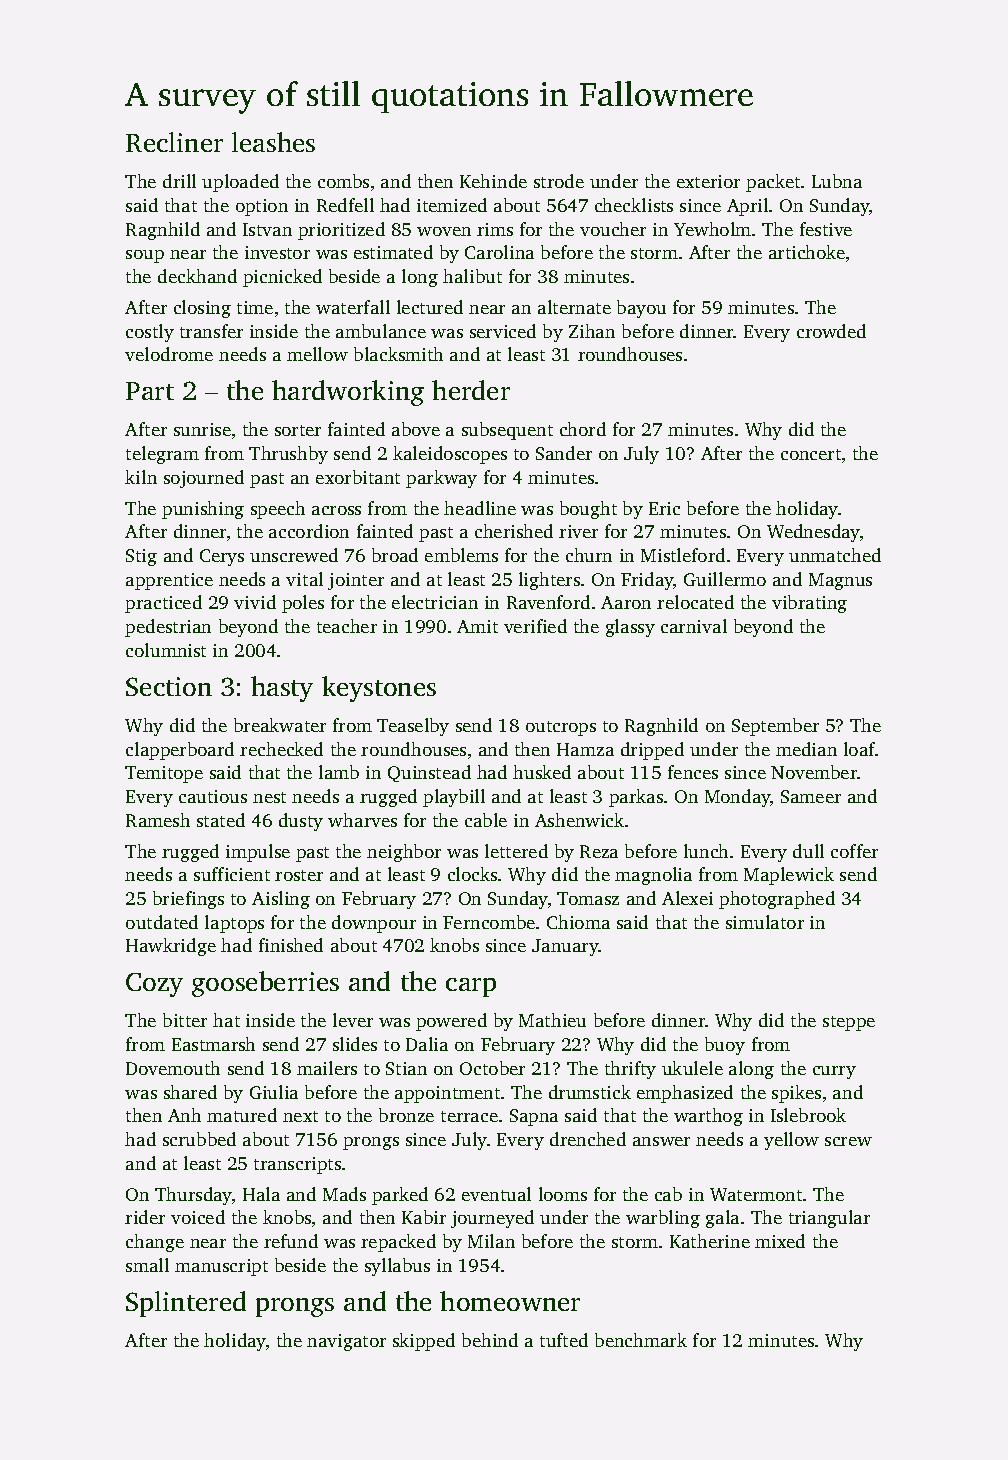  I want to click on cherished, so click(514, 531).
